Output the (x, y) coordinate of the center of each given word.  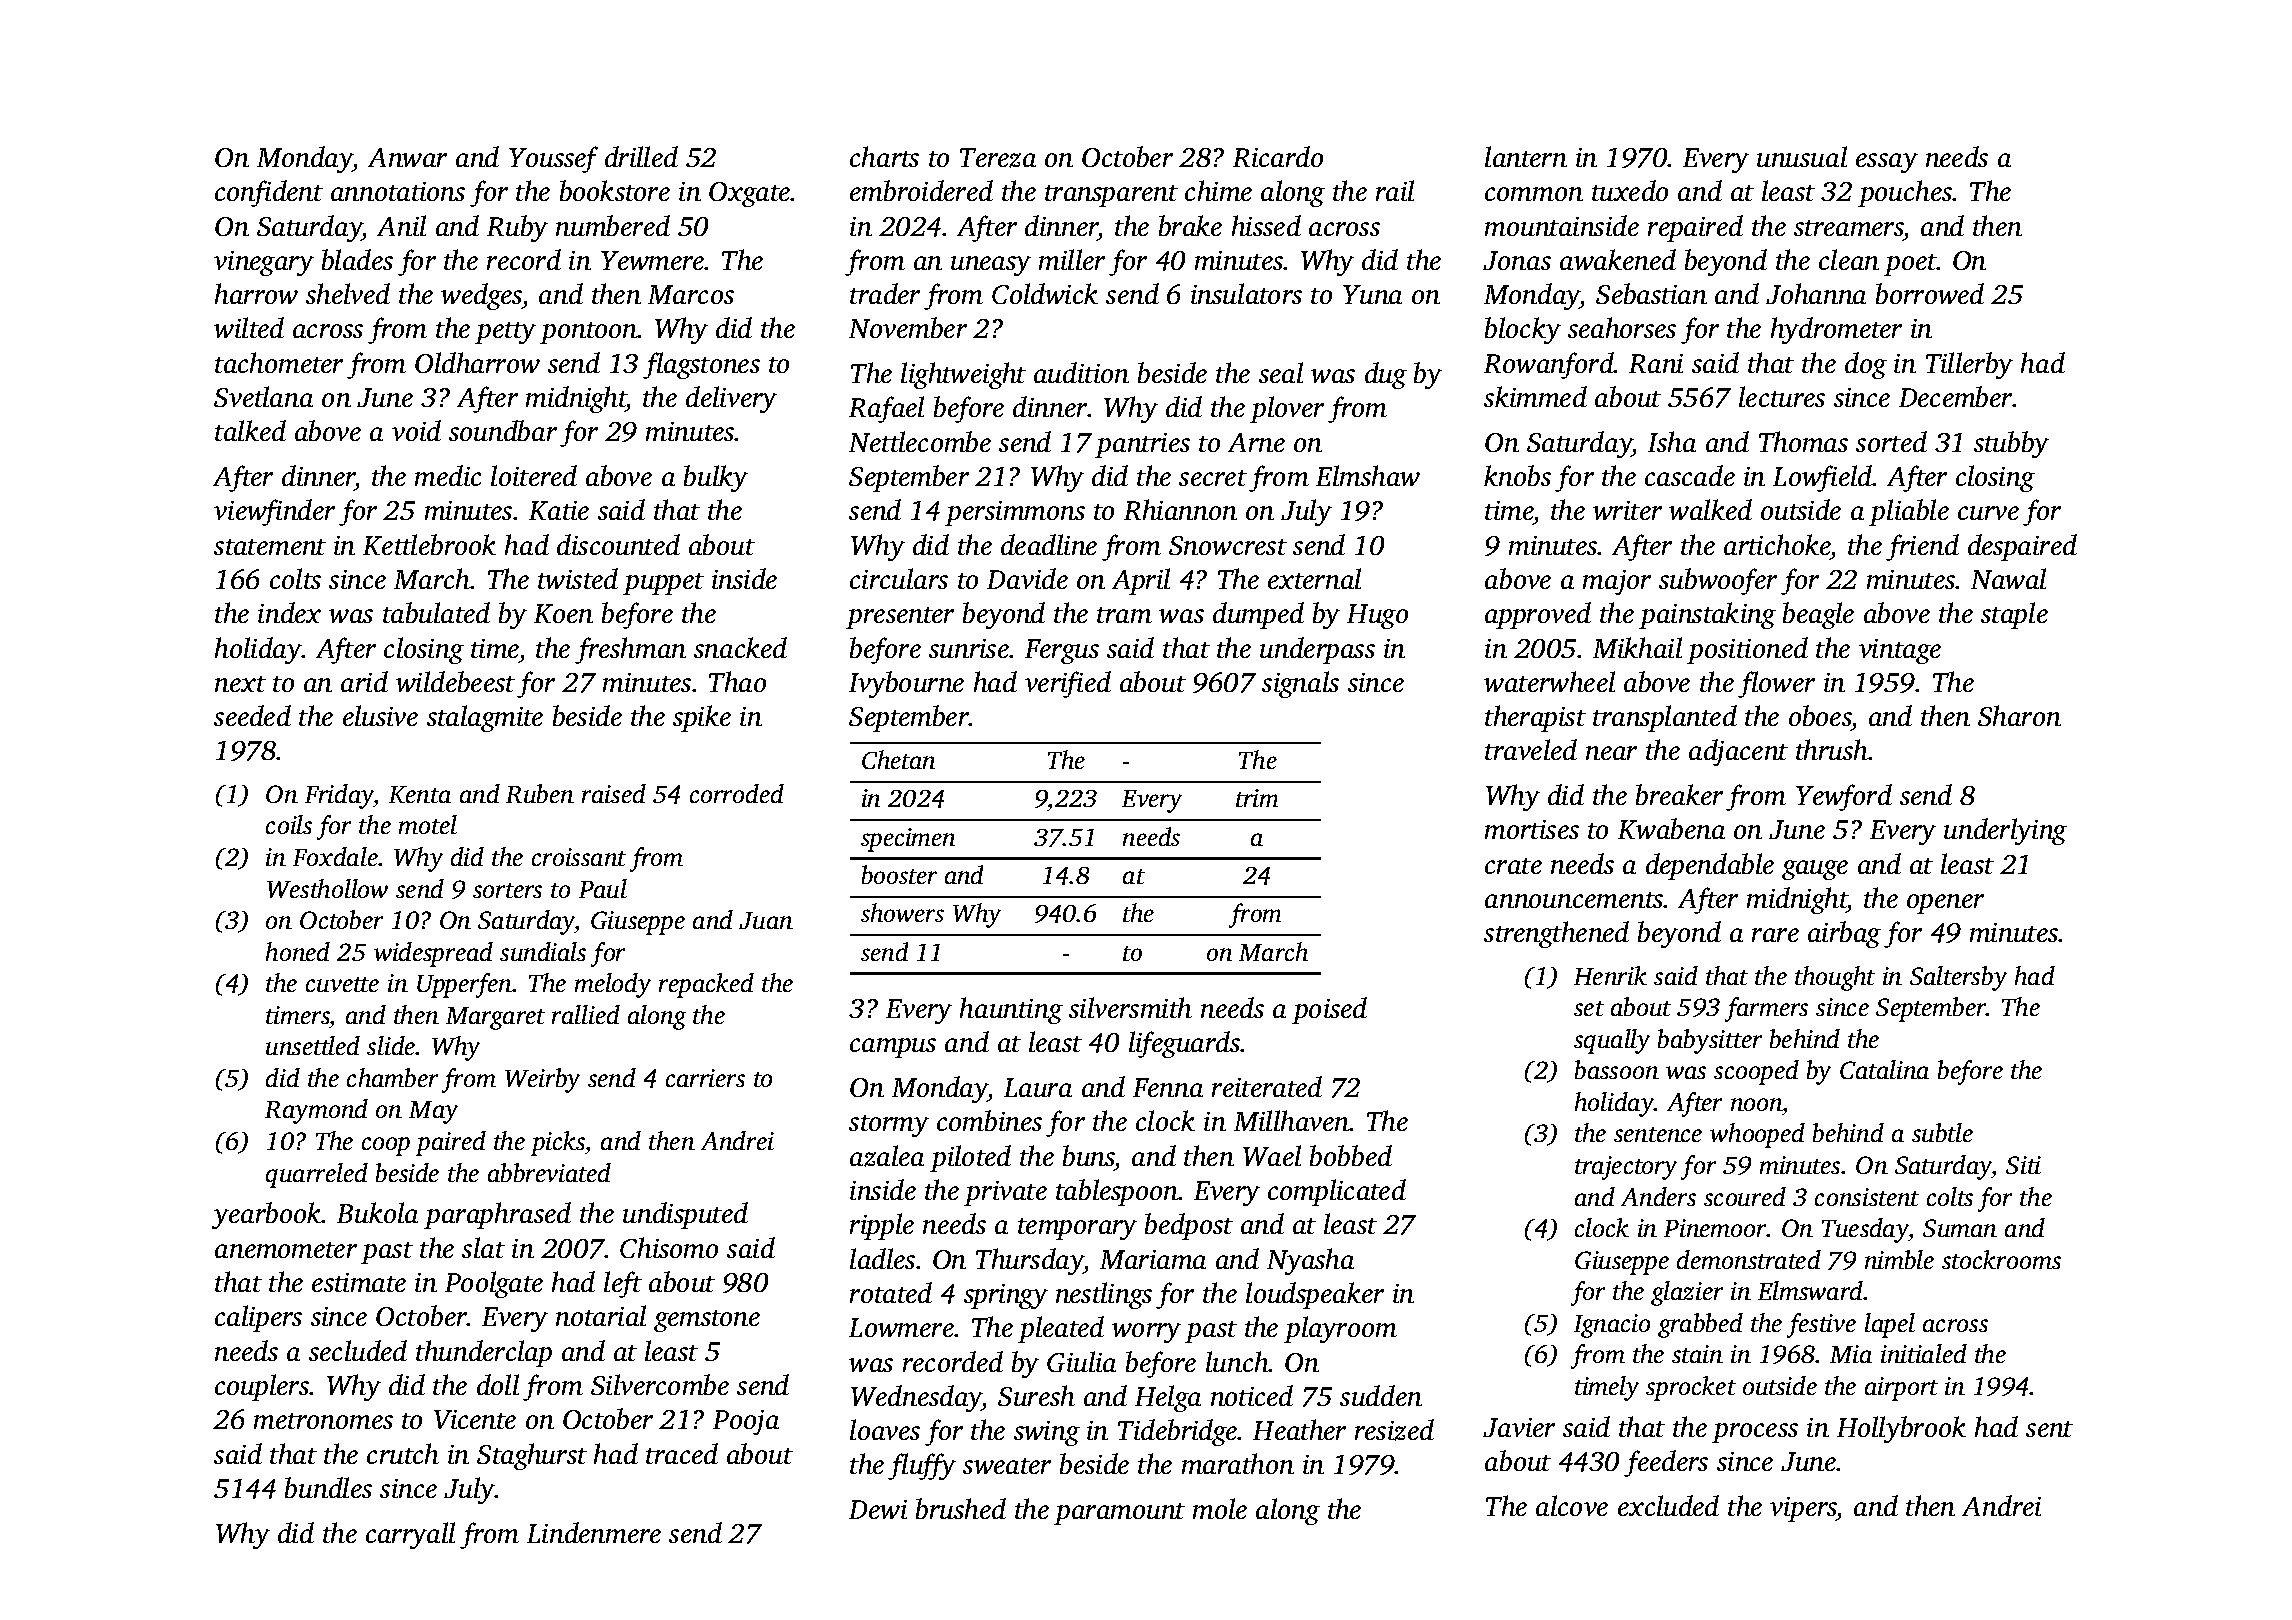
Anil (401, 225)
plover (1287, 409)
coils (289, 824)
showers (902, 912)
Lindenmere (594, 1532)
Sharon (2019, 715)
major (1617, 582)
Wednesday (916, 1398)
